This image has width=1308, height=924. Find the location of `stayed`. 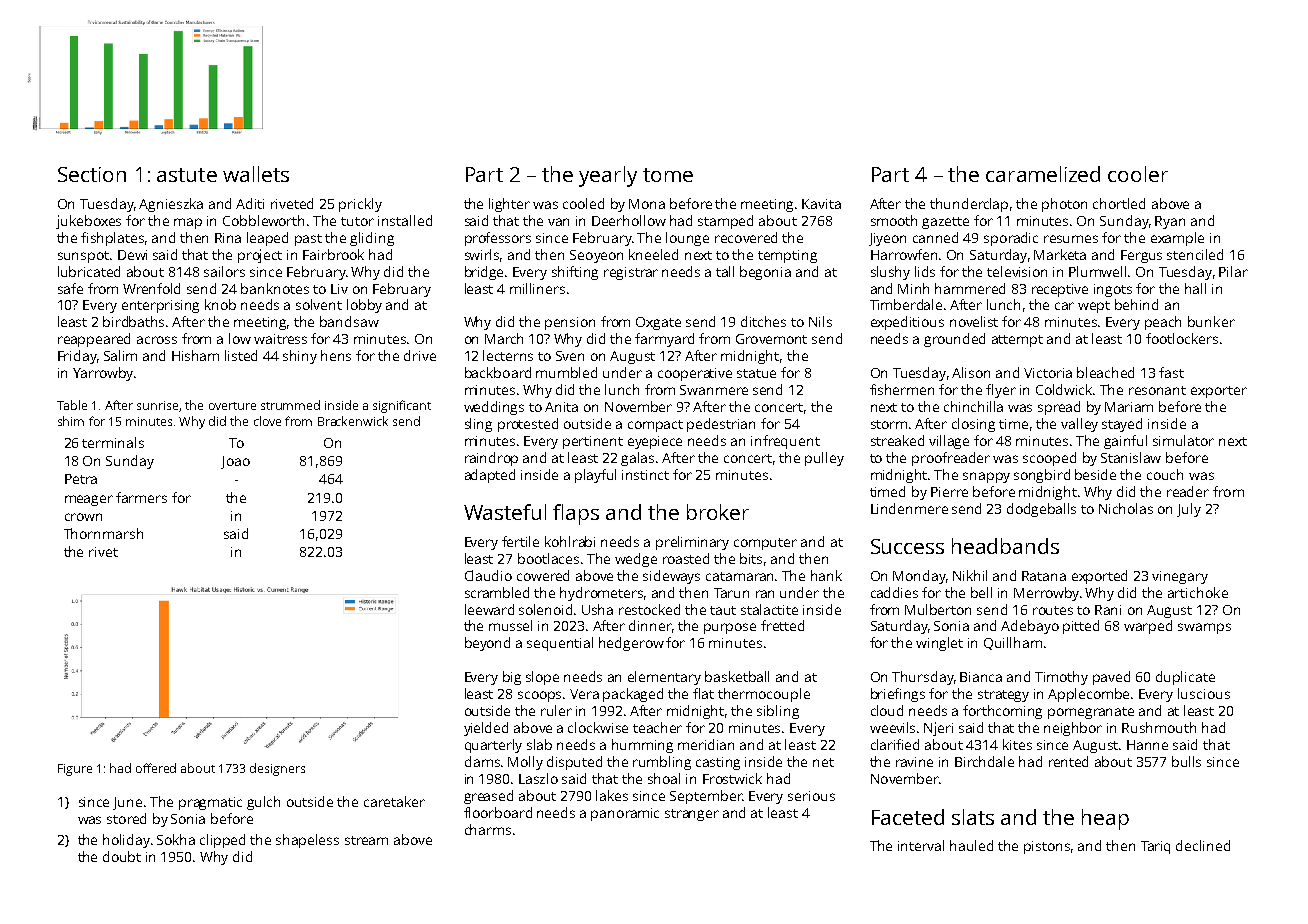

stayed is located at coordinates (1122, 425).
